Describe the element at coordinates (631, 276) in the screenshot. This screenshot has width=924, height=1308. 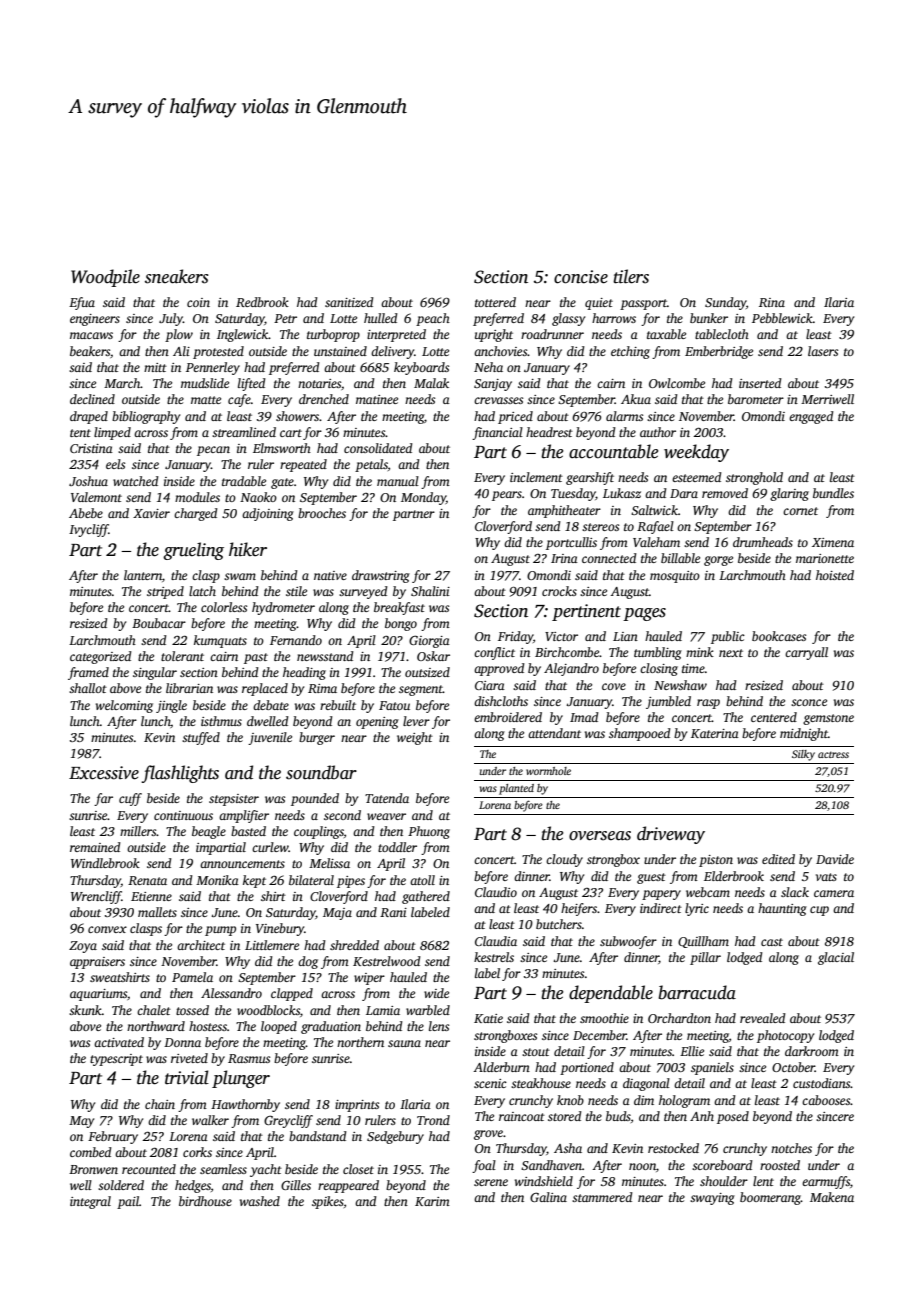
I see `tilers` at that location.
